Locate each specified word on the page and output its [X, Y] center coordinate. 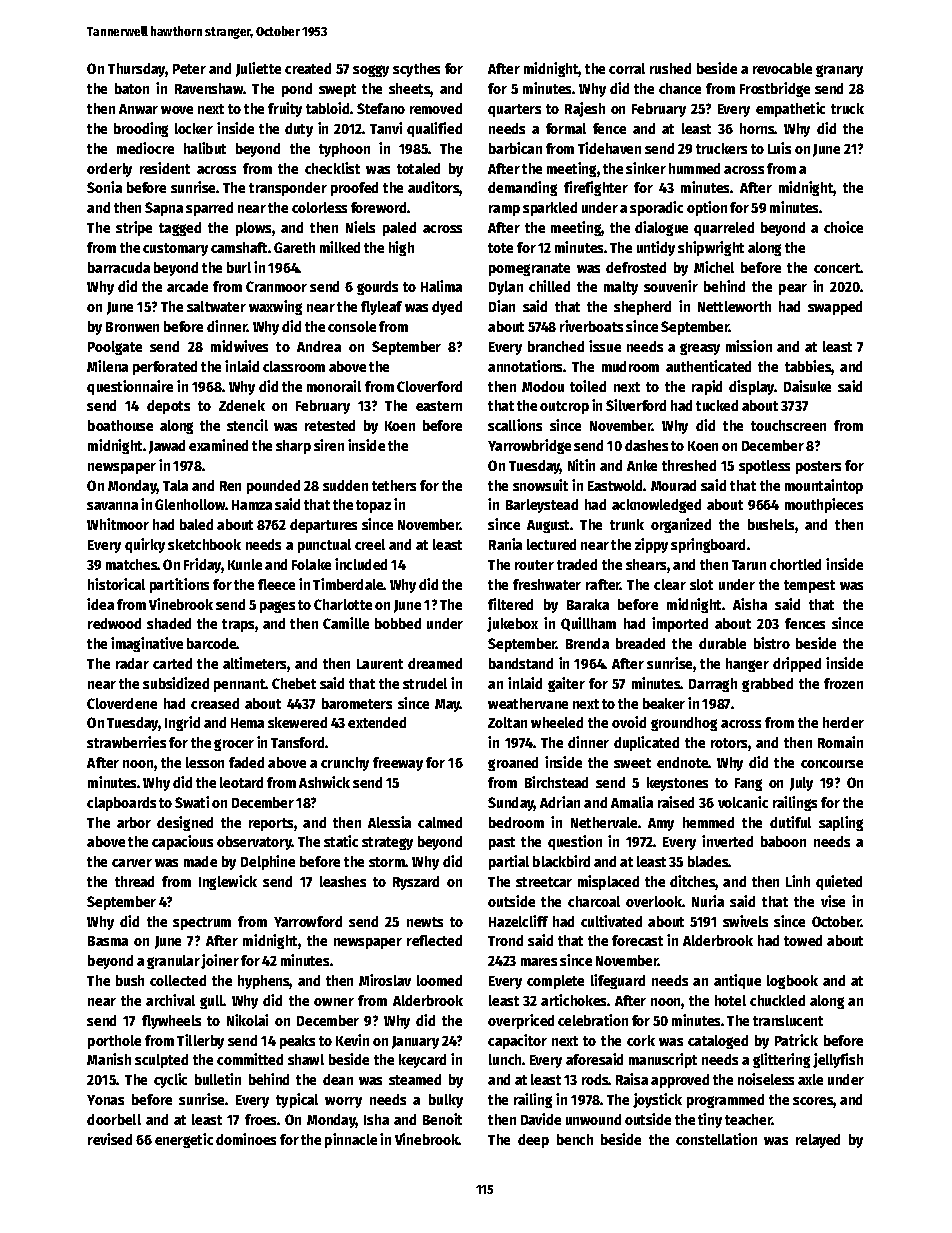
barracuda [119, 267]
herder [843, 722]
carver [132, 863]
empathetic [790, 109]
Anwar [138, 109]
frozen [843, 683]
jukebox [512, 624]
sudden [345, 485]
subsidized [176, 683]
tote [500, 248]
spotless [764, 467]
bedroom [516, 822]
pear [793, 289]
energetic [184, 1140]
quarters [514, 110]
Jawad [167, 447]
